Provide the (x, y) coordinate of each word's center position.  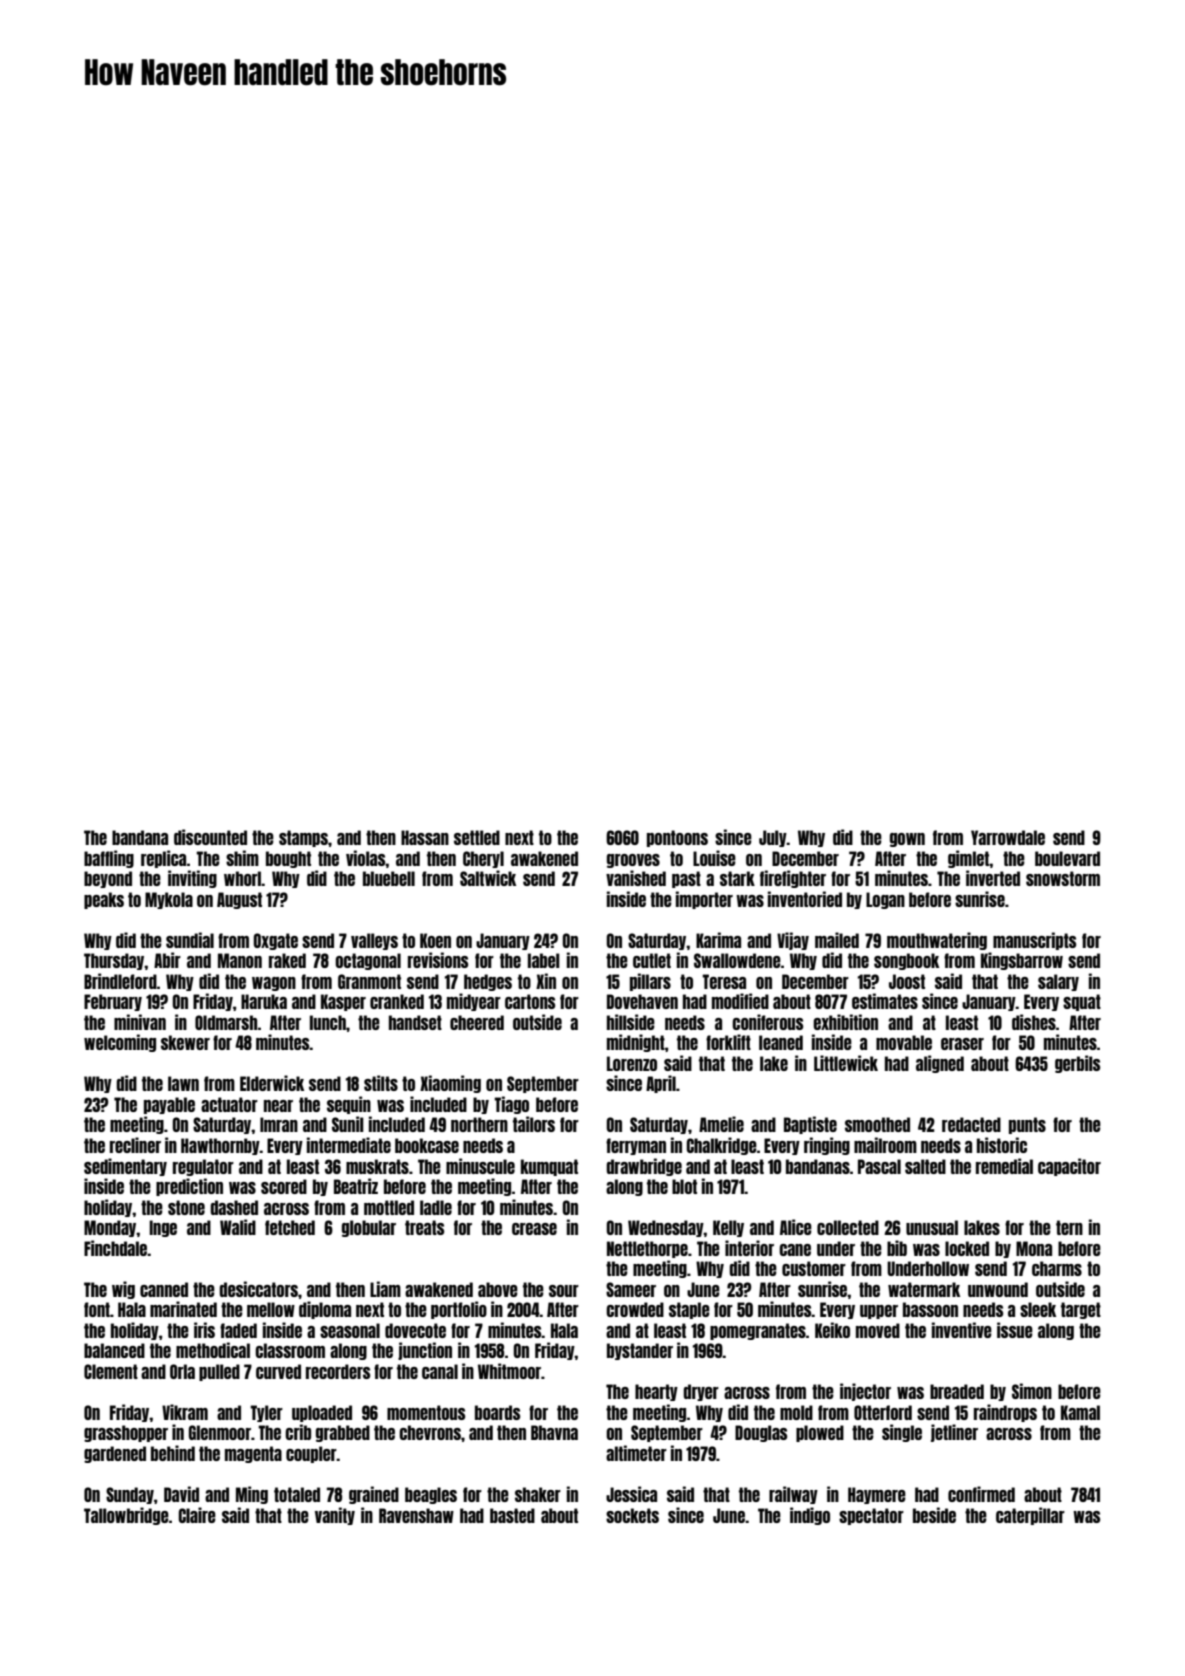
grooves (633, 861)
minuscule (480, 1166)
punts (1027, 1125)
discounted (210, 837)
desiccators (258, 1289)
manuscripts (1034, 941)
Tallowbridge (126, 1516)
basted (512, 1515)
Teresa (724, 981)
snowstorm (1063, 878)
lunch (328, 1022)
